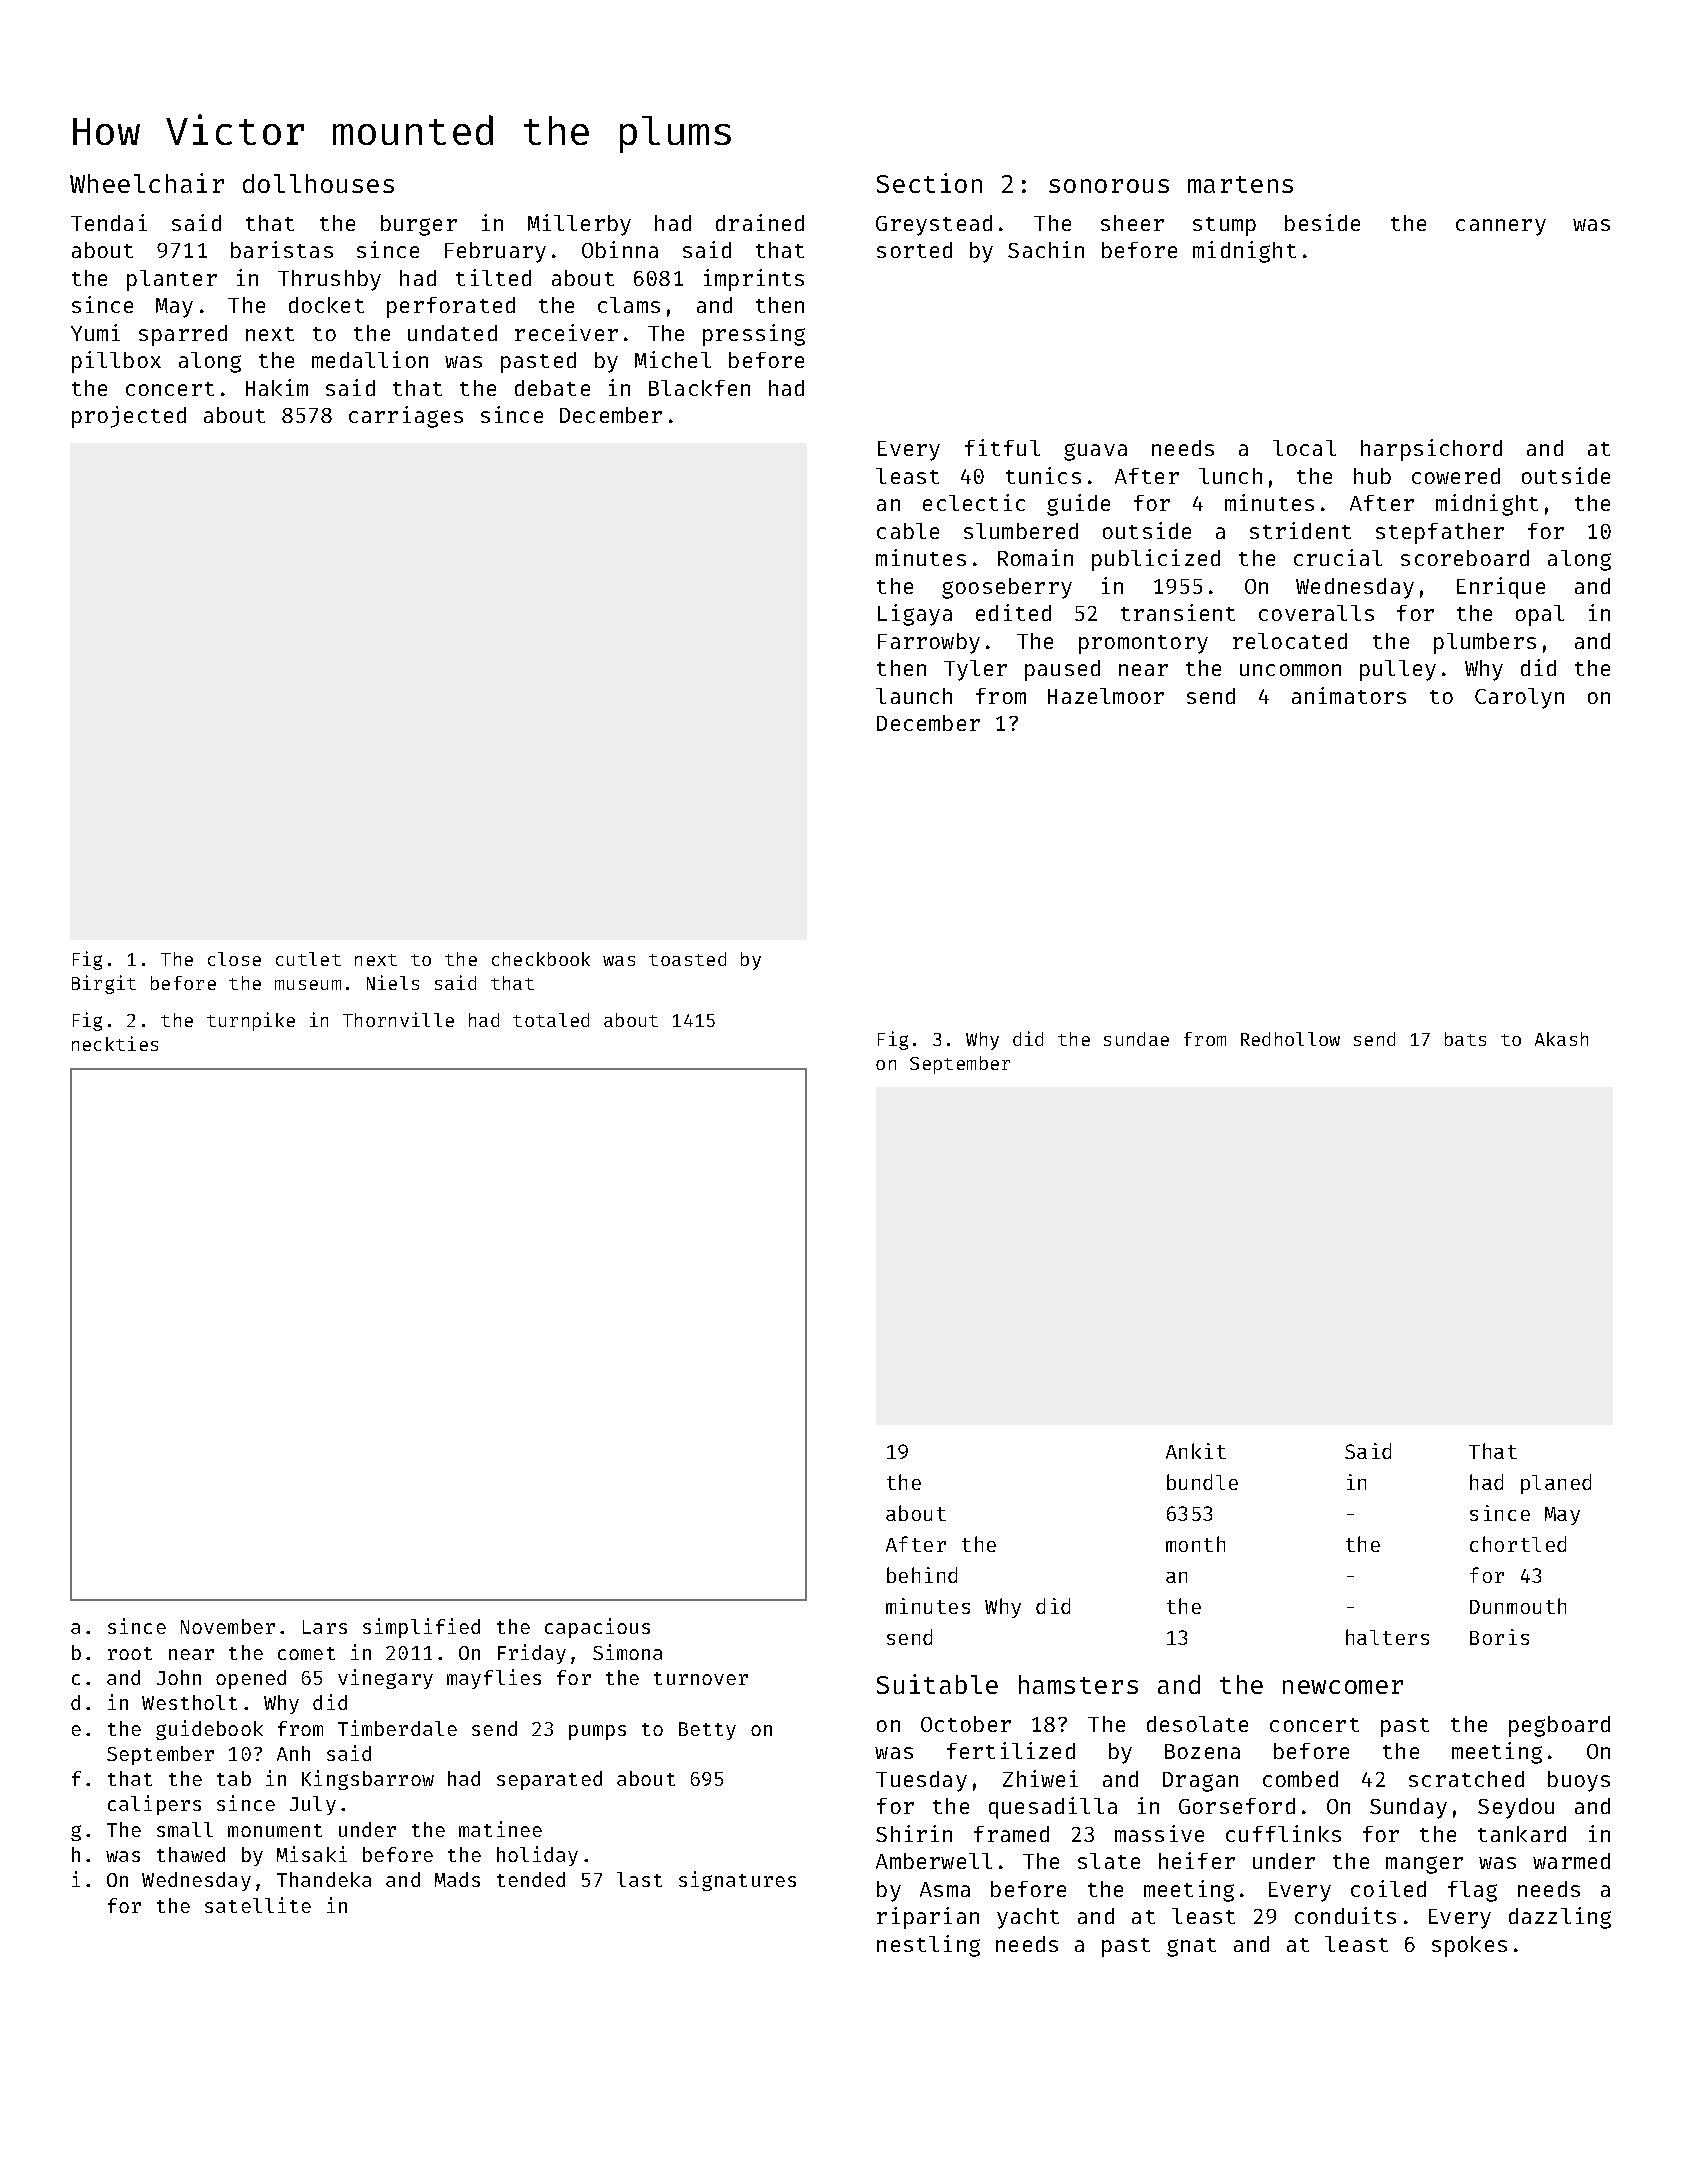 Image resolution: width=1683 pixels, height=2178 pixels. I want to click on toasted, so click(687, 959).
